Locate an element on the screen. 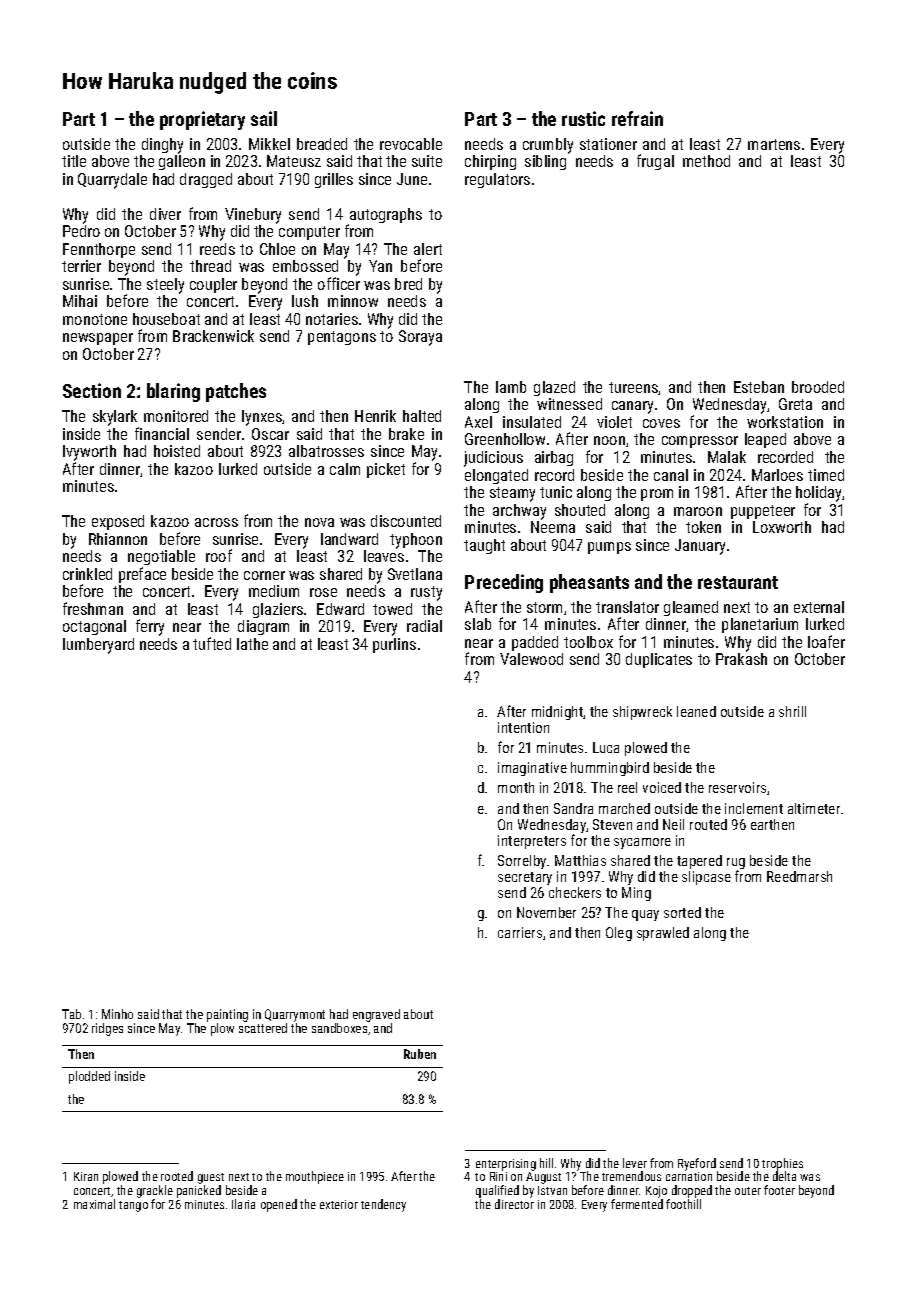  tunic is located at coordinates (556, 492).
